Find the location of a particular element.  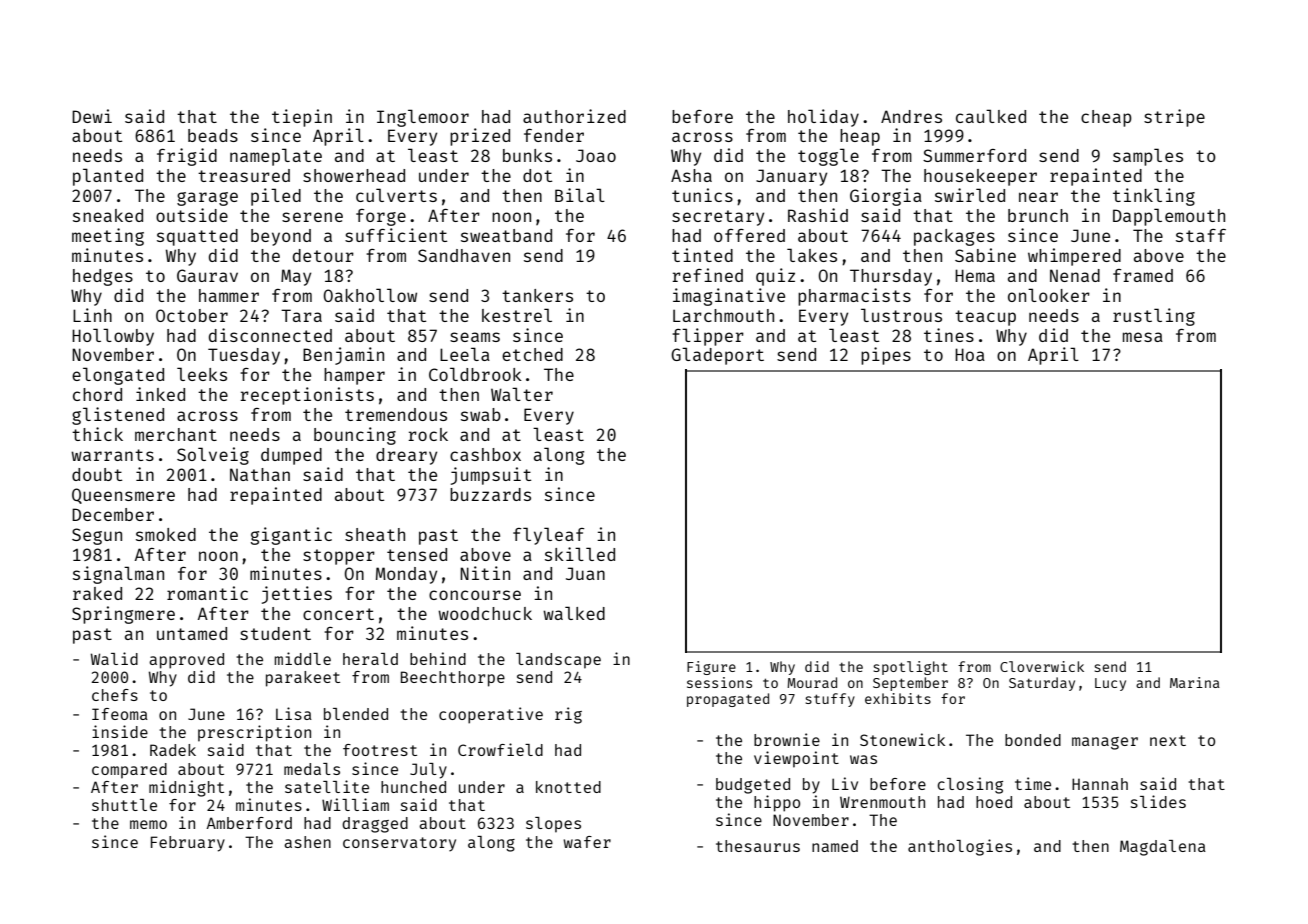

Summerford is located at coordinates (974, 155).
